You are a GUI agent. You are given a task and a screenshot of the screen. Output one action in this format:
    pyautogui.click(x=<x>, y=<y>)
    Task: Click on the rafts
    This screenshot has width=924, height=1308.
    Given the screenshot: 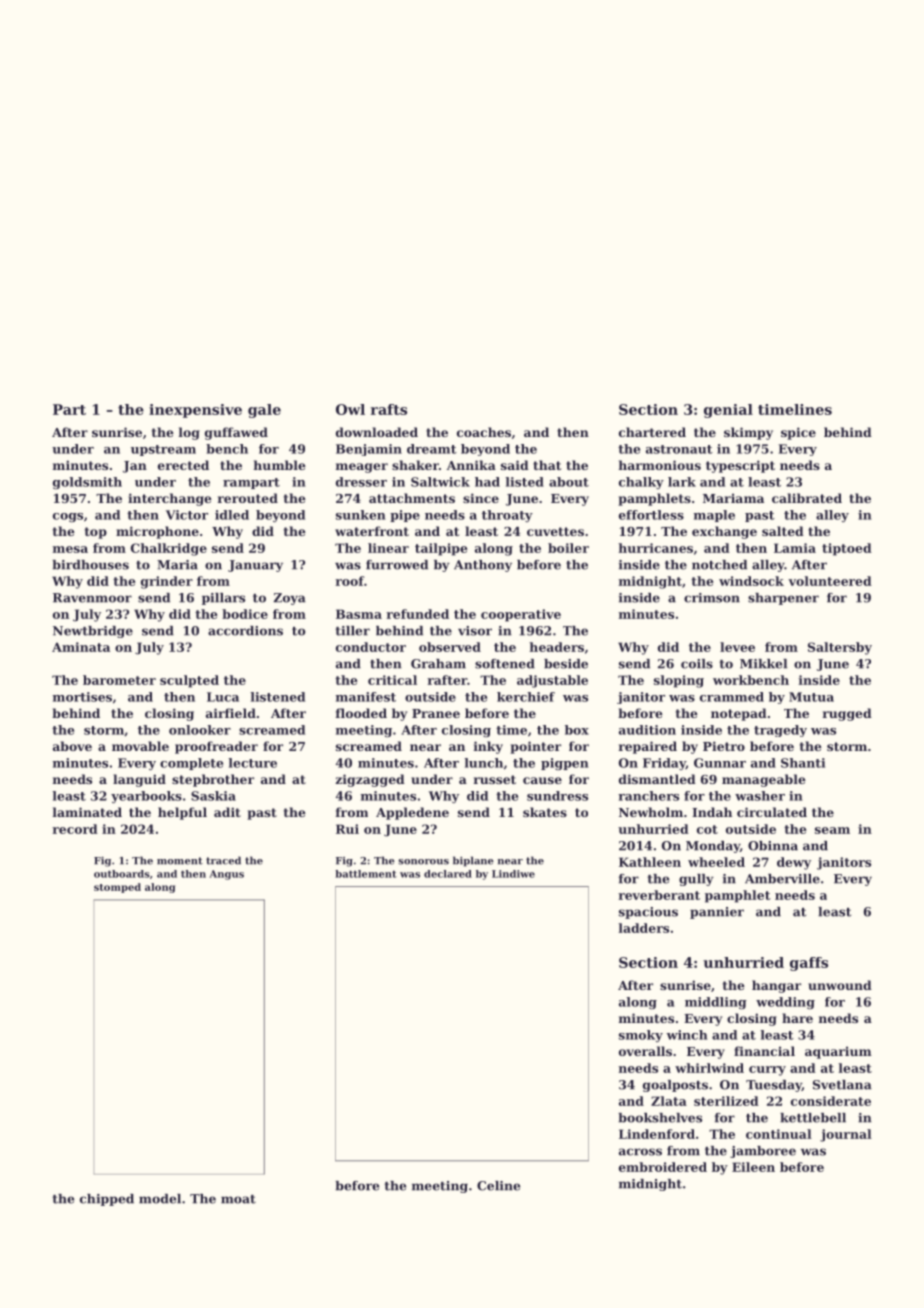 What is the action you would take?
    pyautogui.click(x=389, y=409)
